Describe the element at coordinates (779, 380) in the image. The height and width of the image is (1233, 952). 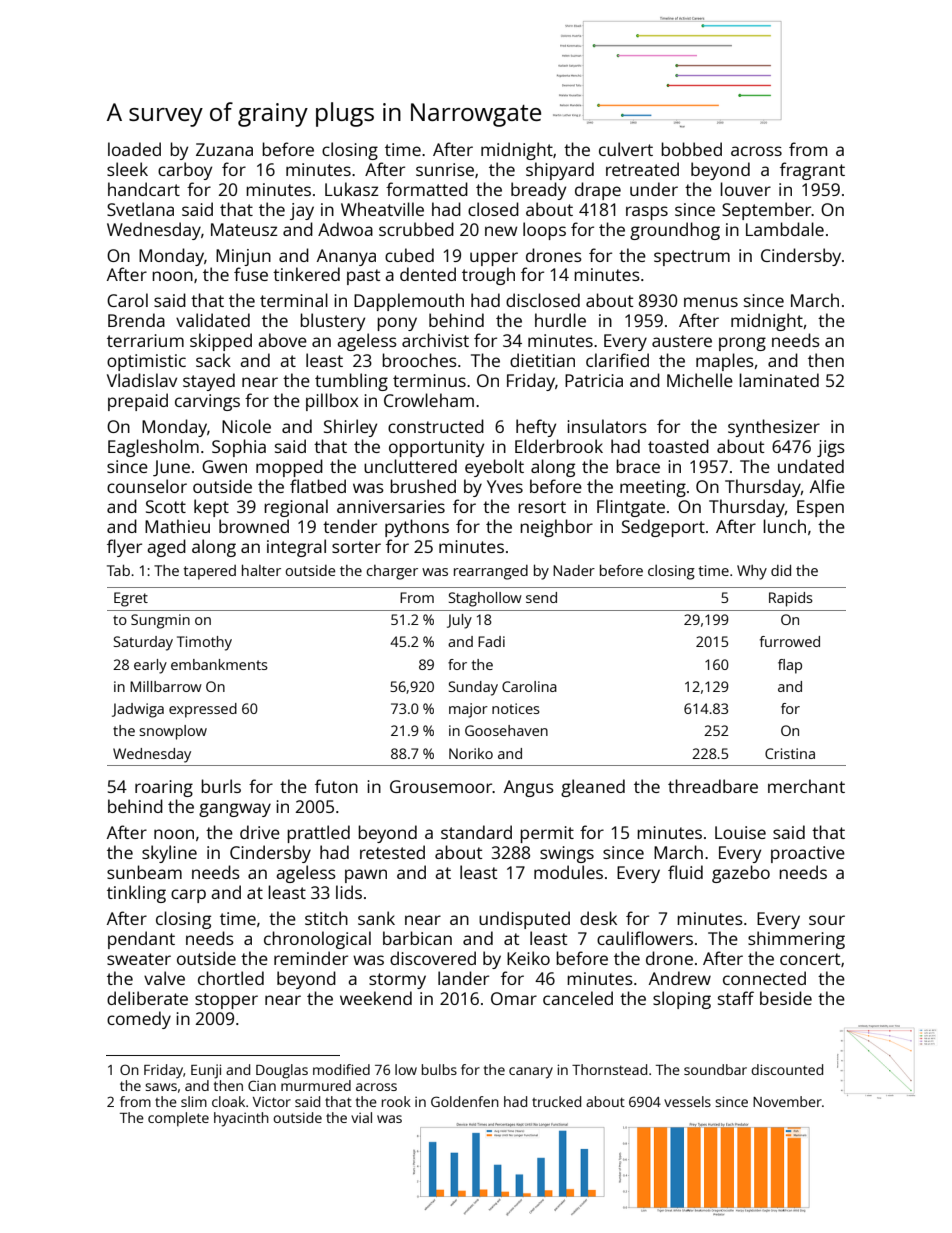
I see `laminated` at that location.
